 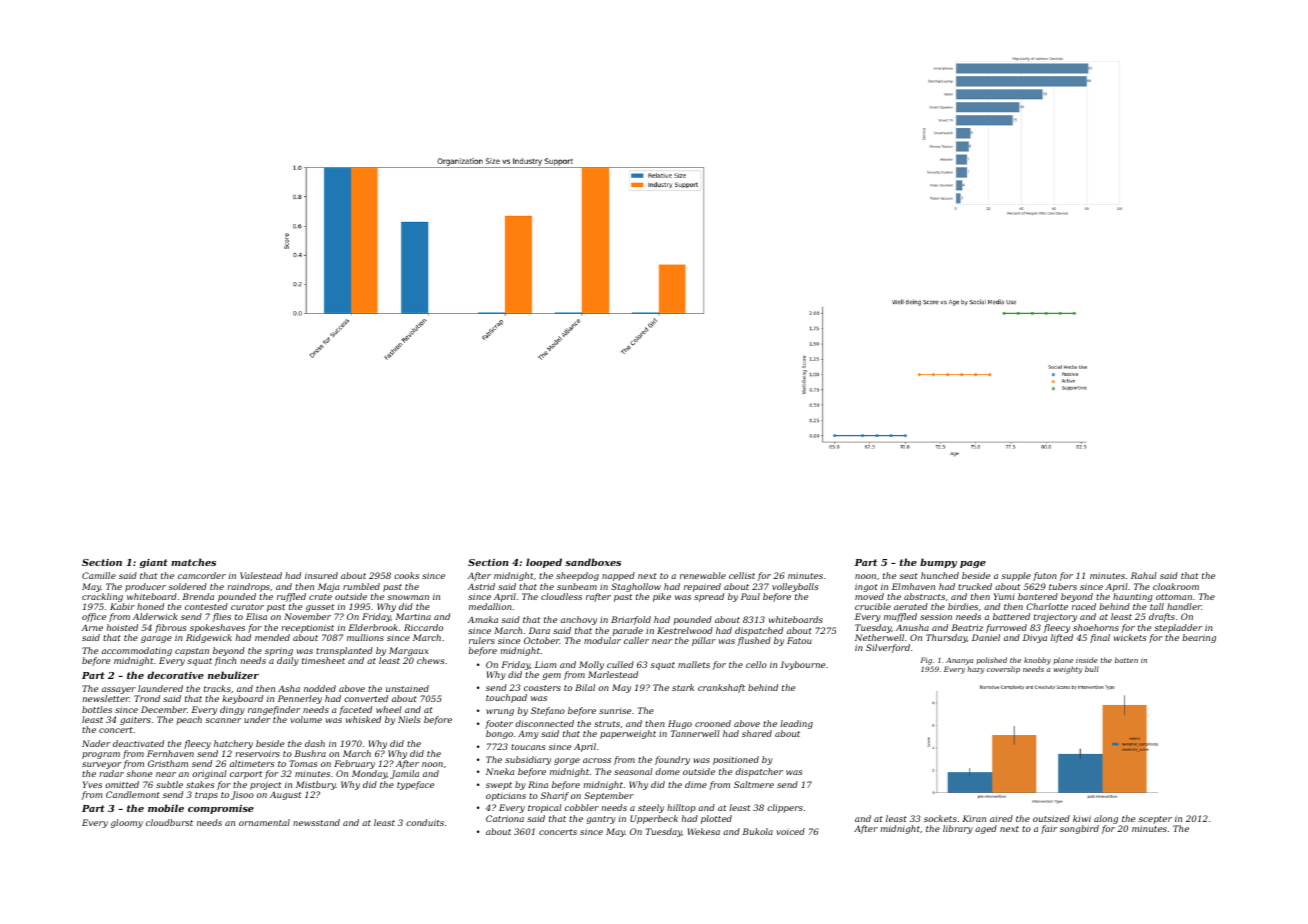 I want to click on batten, so click(x=1126, y=660).
